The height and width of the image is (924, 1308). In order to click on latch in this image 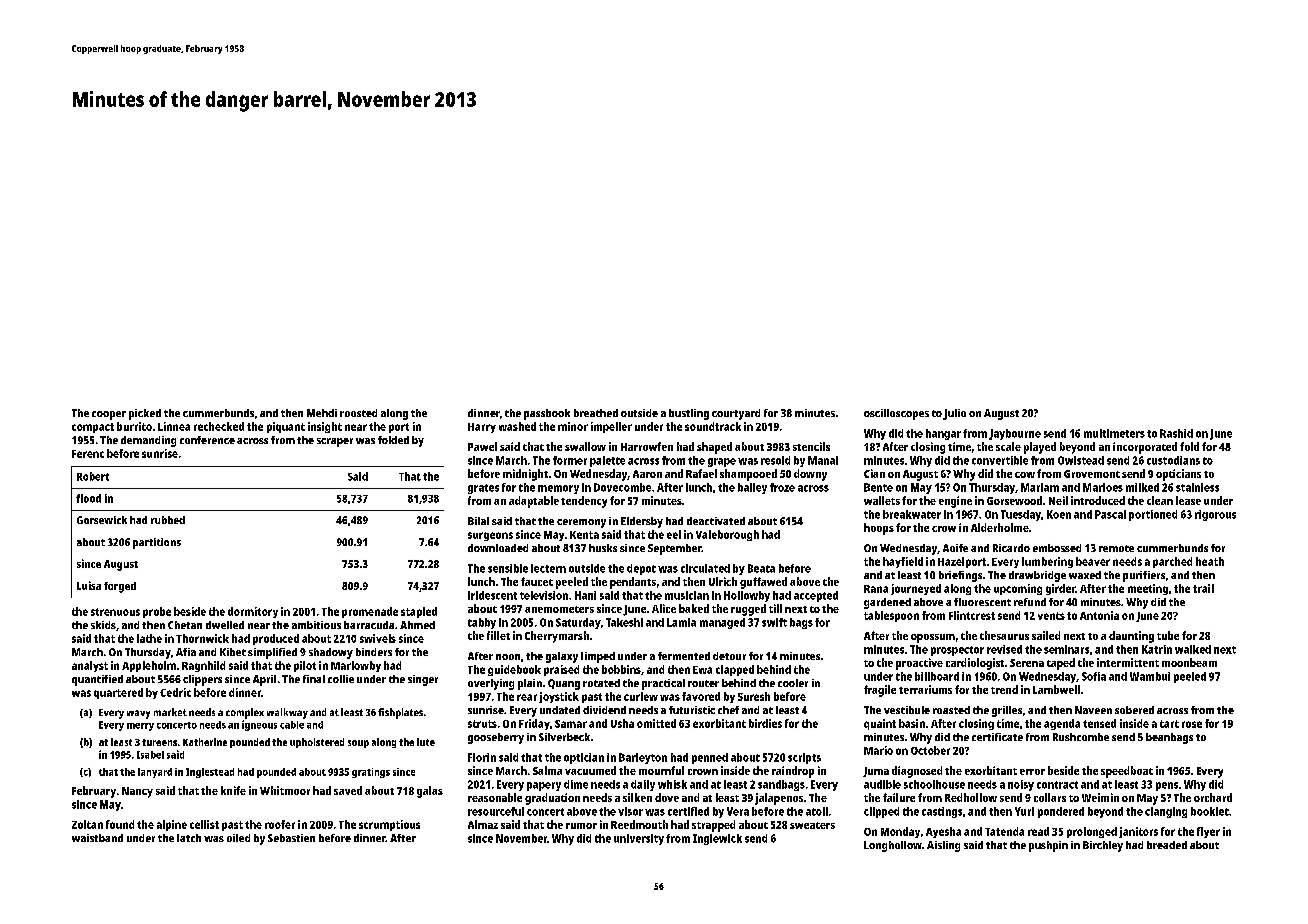, I will do `click(189, 838)`.
